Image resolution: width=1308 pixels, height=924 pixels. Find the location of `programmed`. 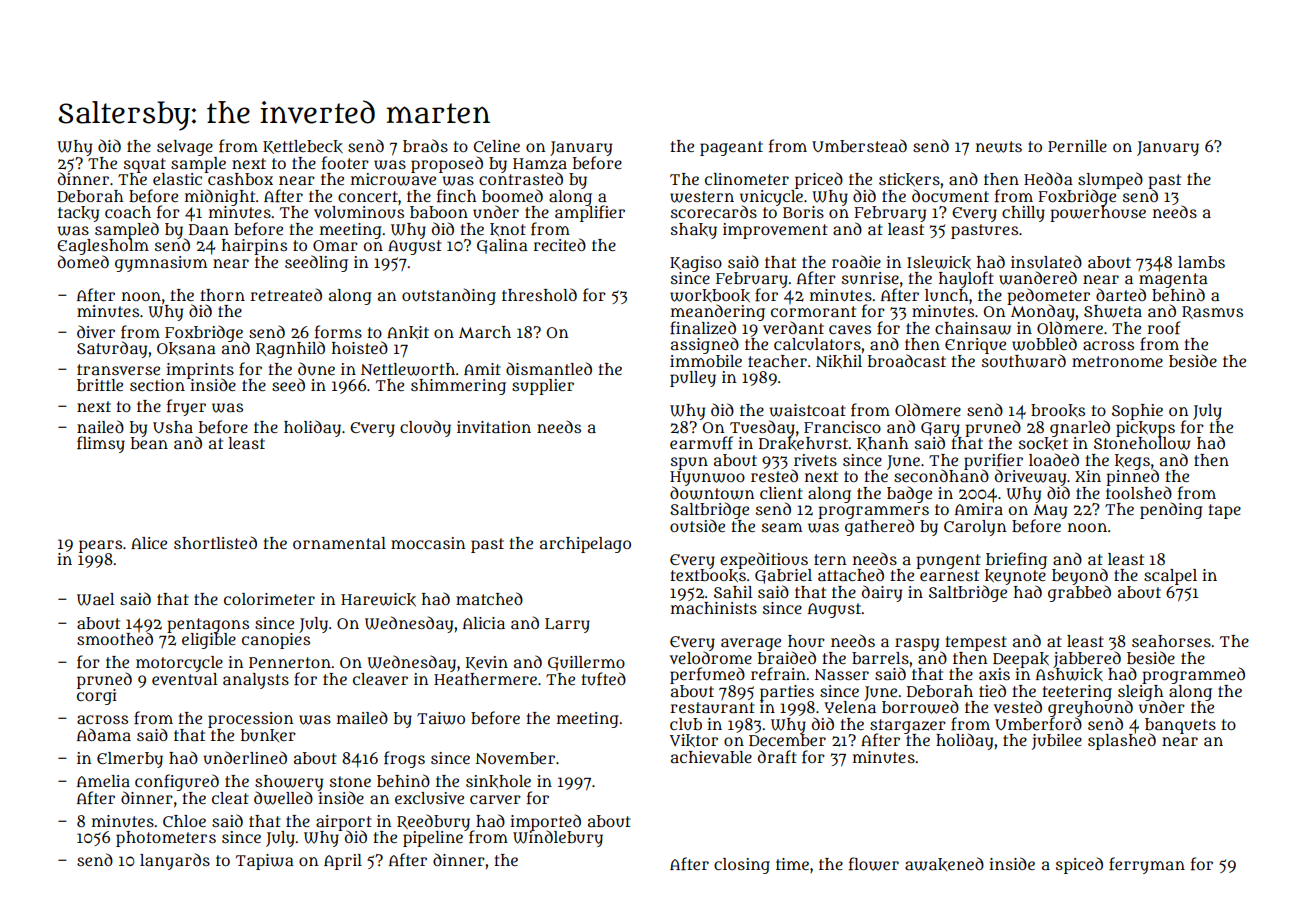

programmed is located at coordinates (1193, 675).
